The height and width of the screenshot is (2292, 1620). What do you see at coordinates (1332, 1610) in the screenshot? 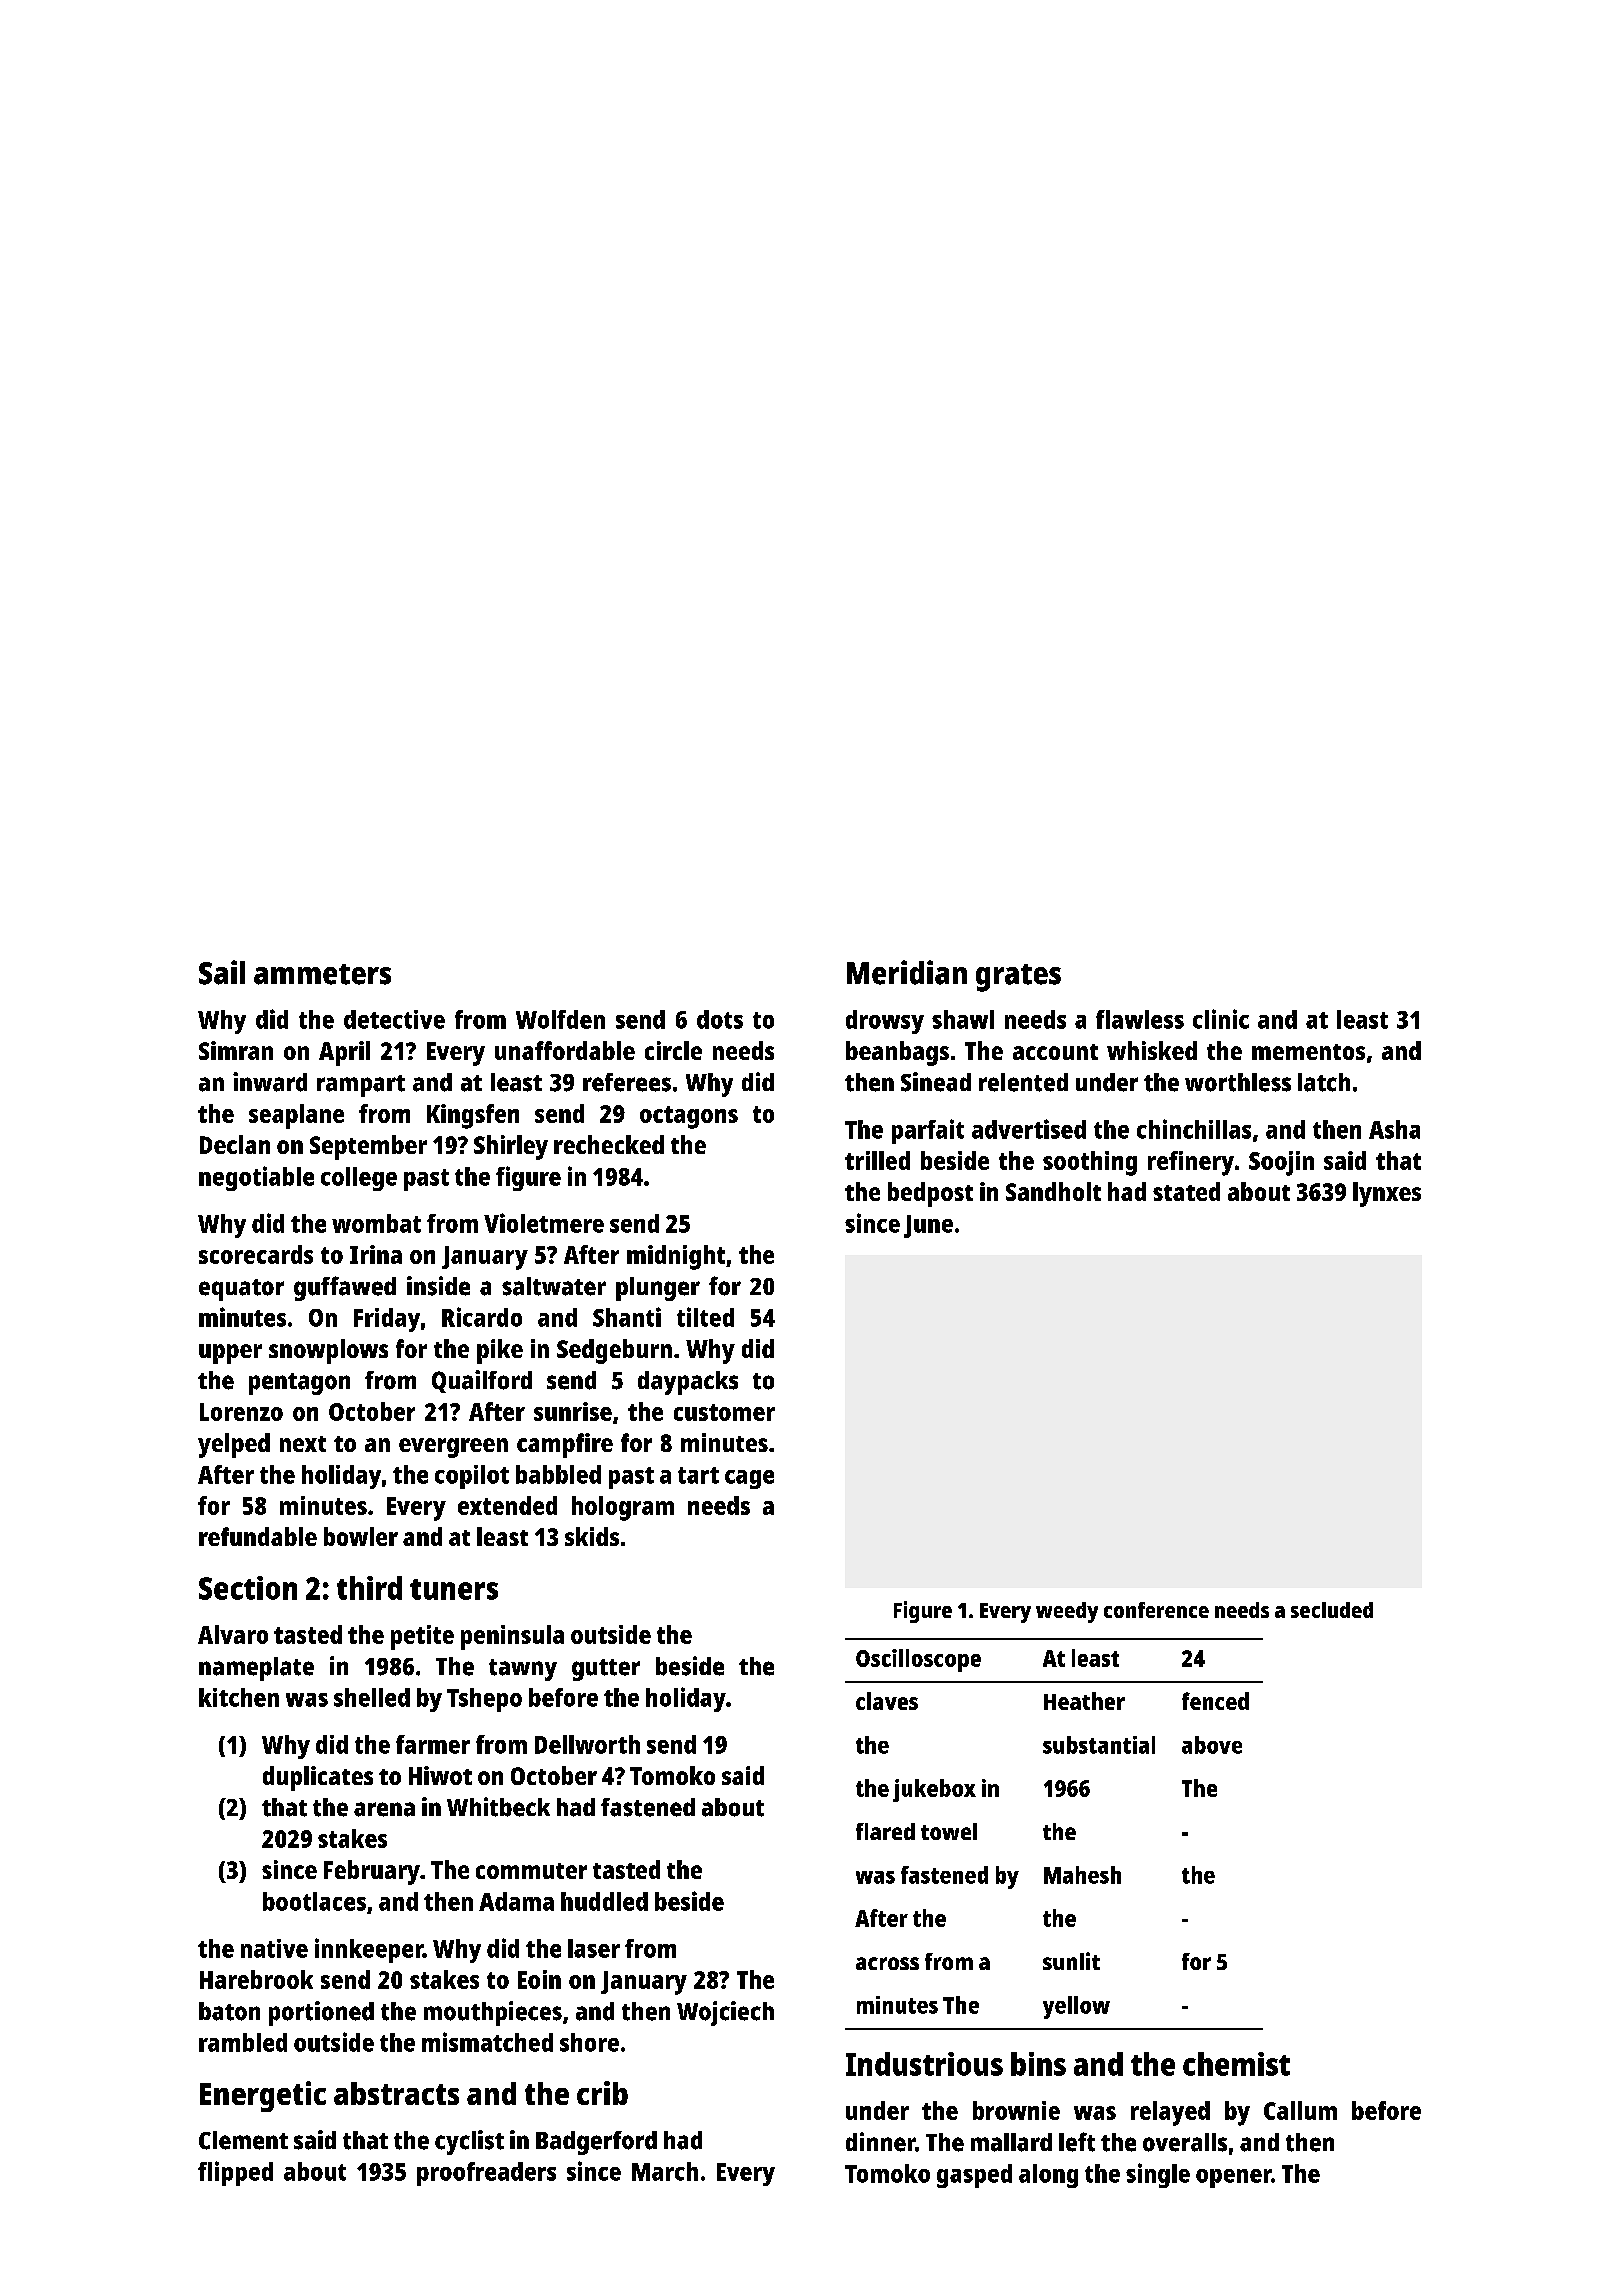
I see `secluded` at bounding box center [1332, 1610].
